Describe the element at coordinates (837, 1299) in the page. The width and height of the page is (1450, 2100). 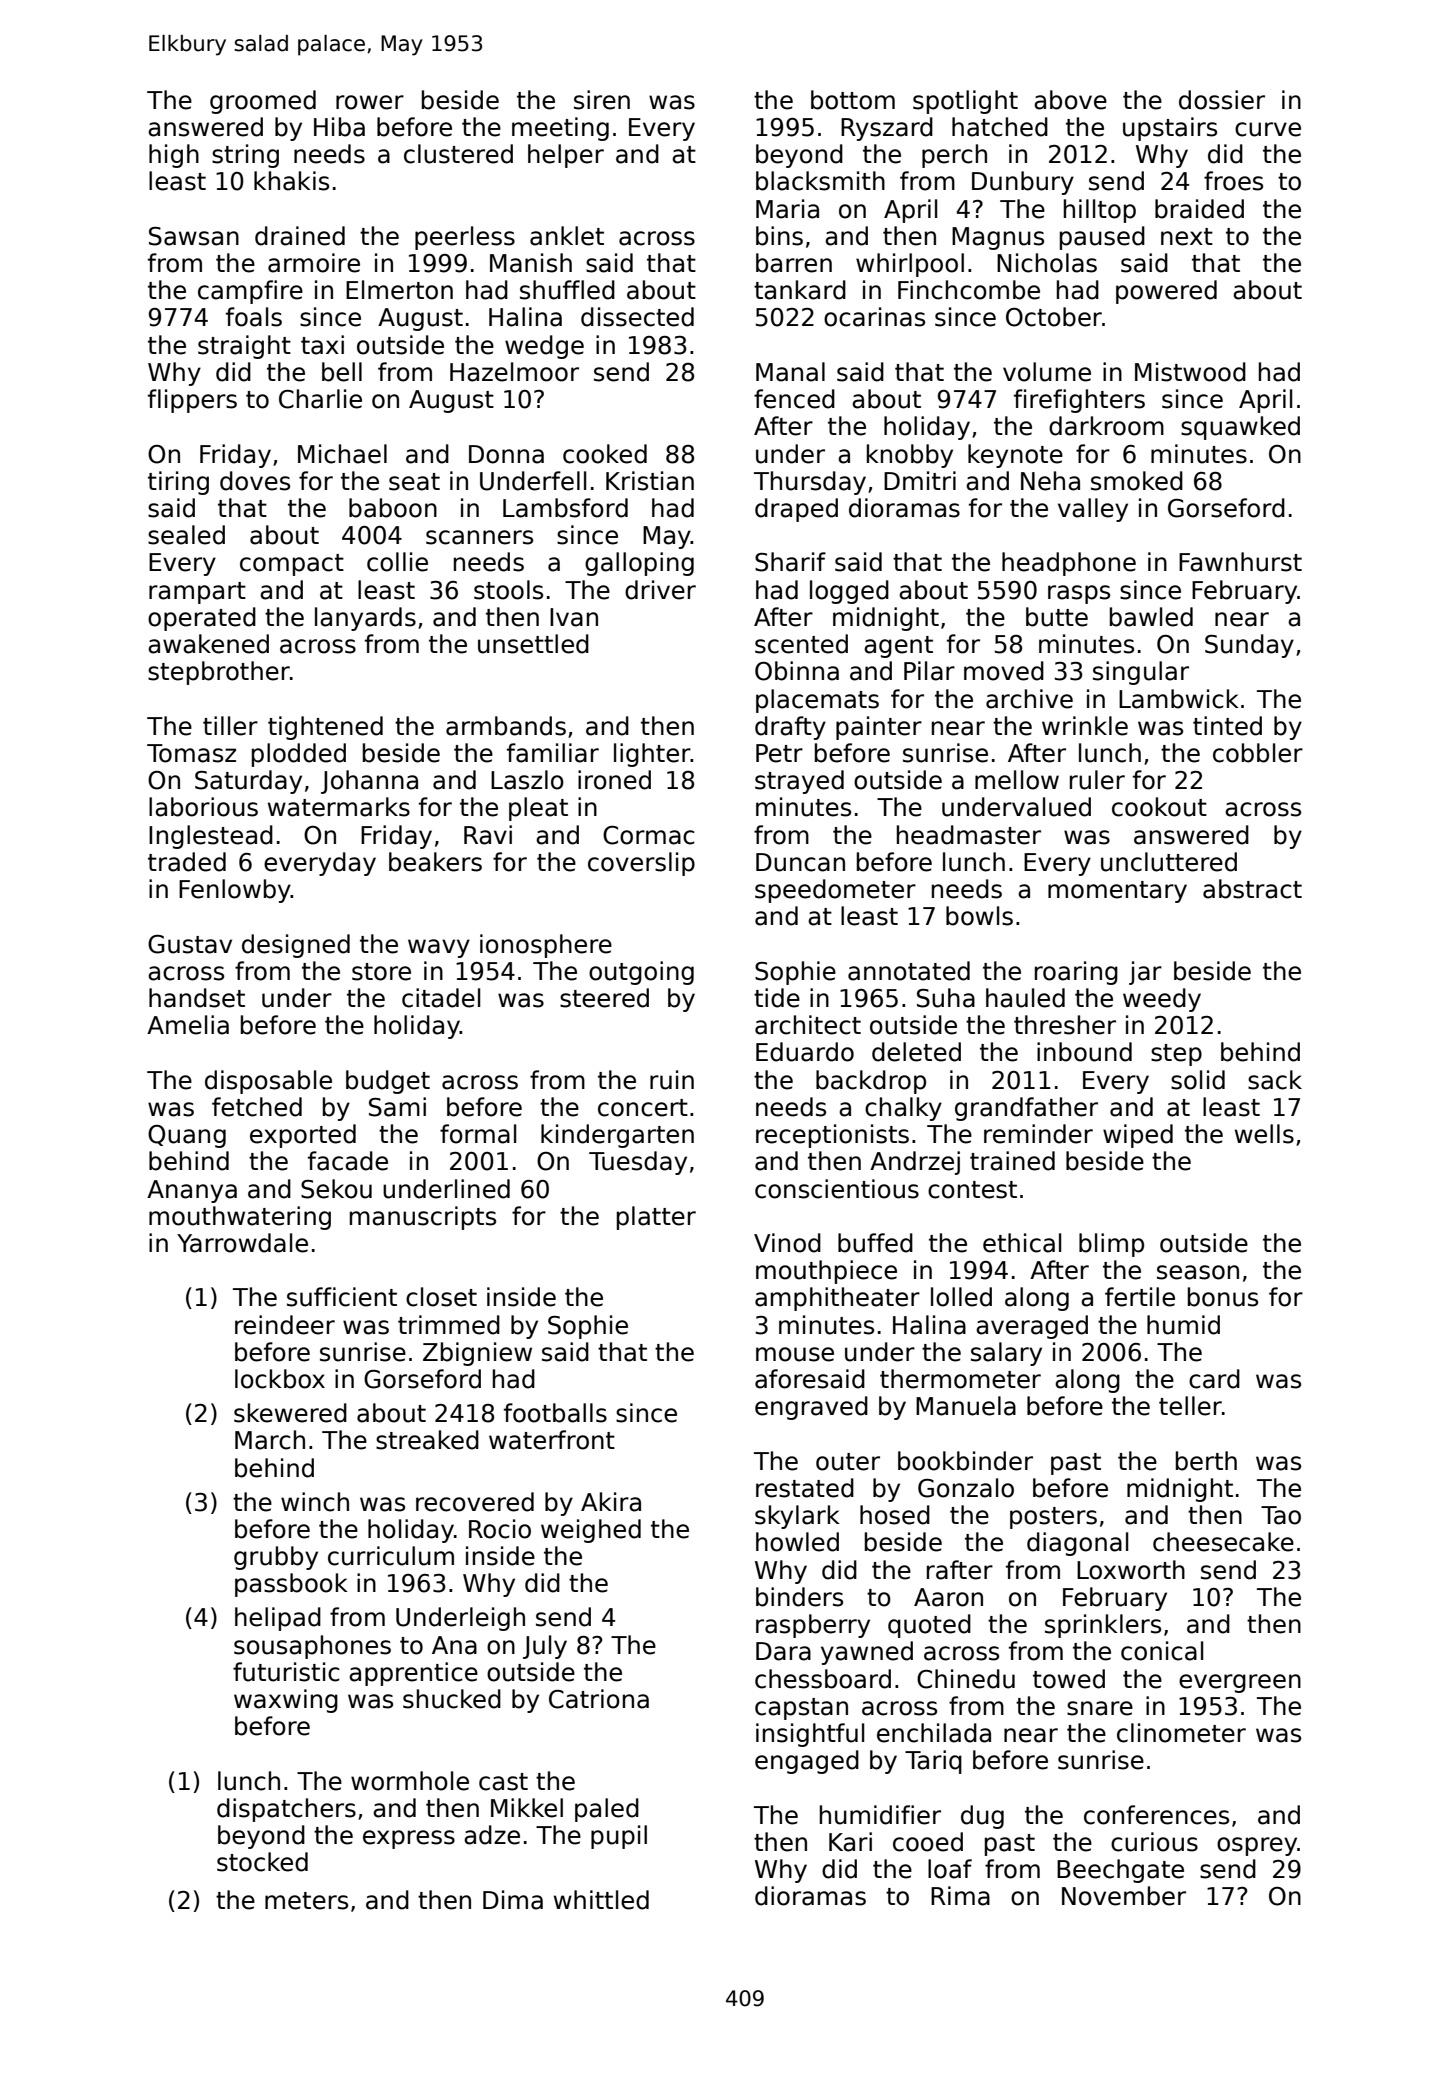
I see `amphitheater` at that location.
